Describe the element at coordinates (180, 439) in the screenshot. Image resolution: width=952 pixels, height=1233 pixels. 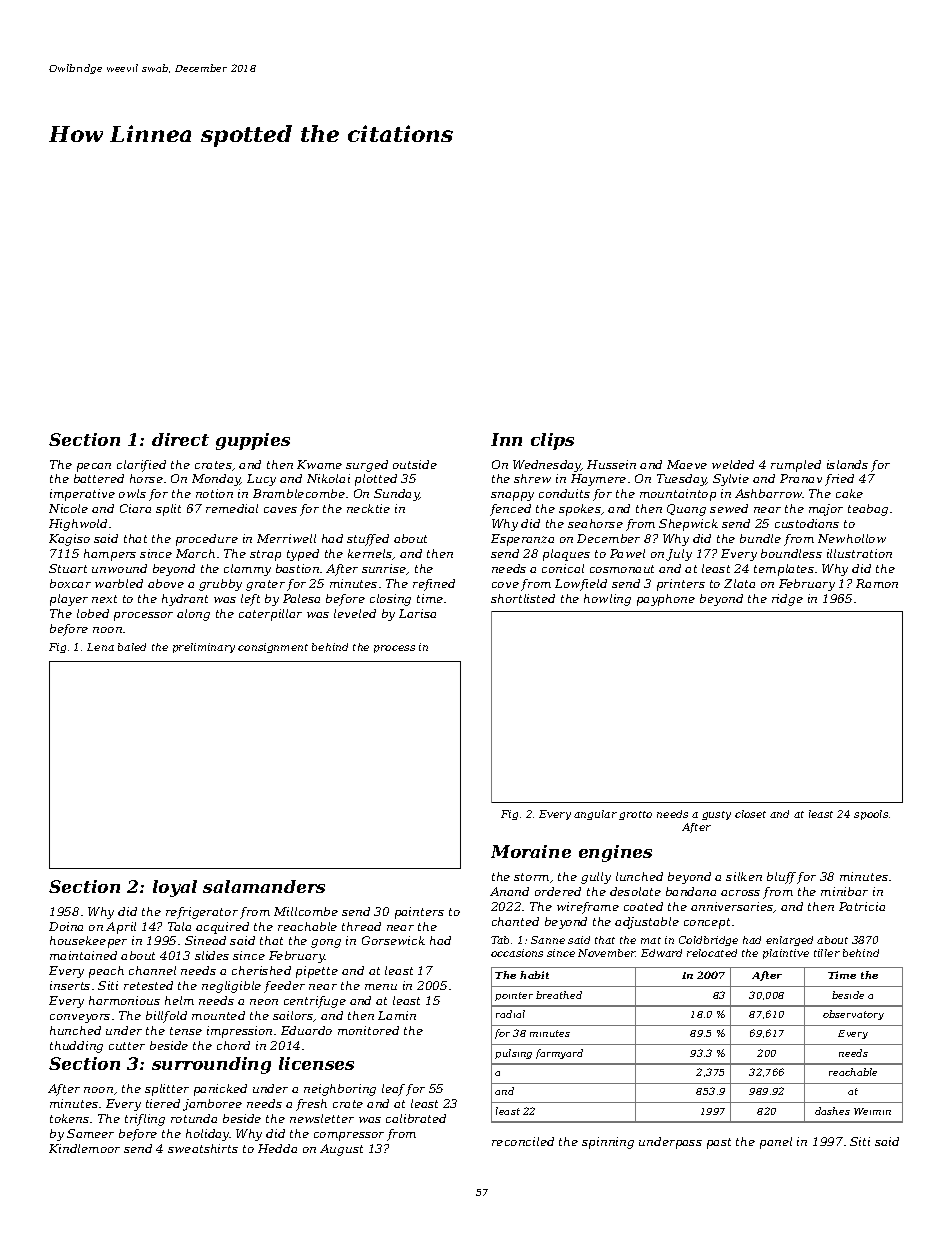
I see `direct` at that location.
